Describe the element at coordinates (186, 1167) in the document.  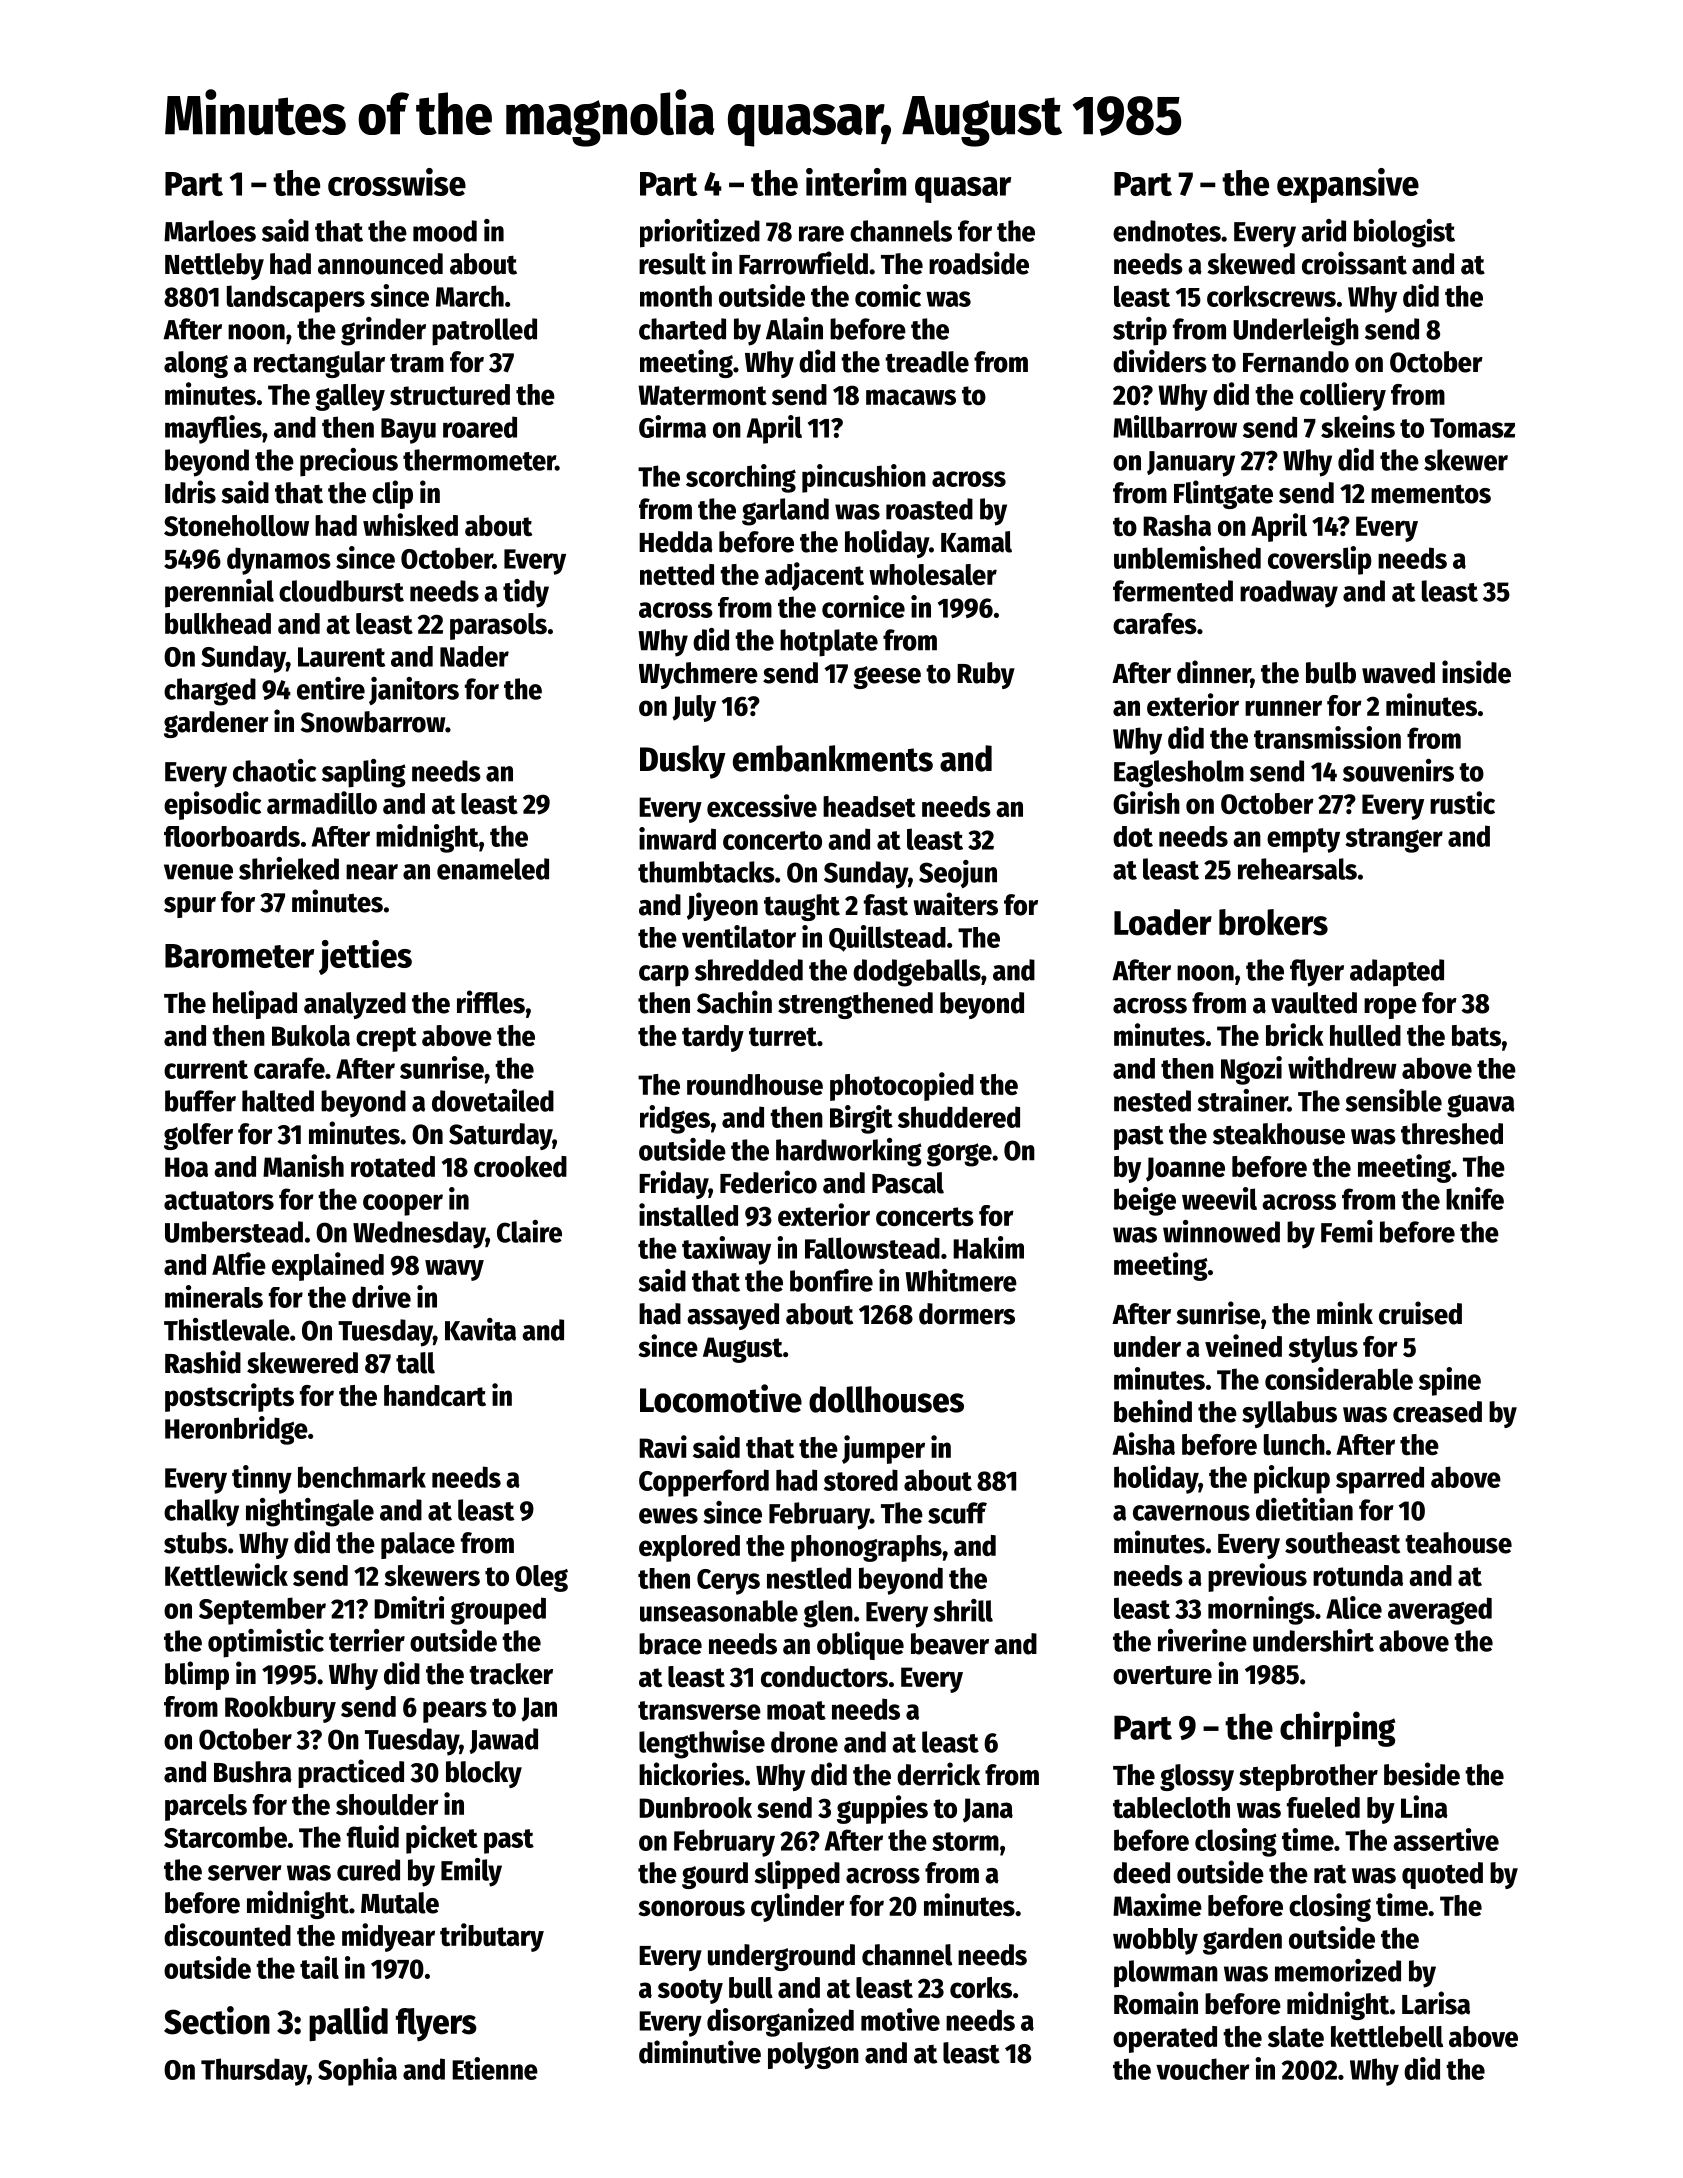
I see `Hoa` at that location.
